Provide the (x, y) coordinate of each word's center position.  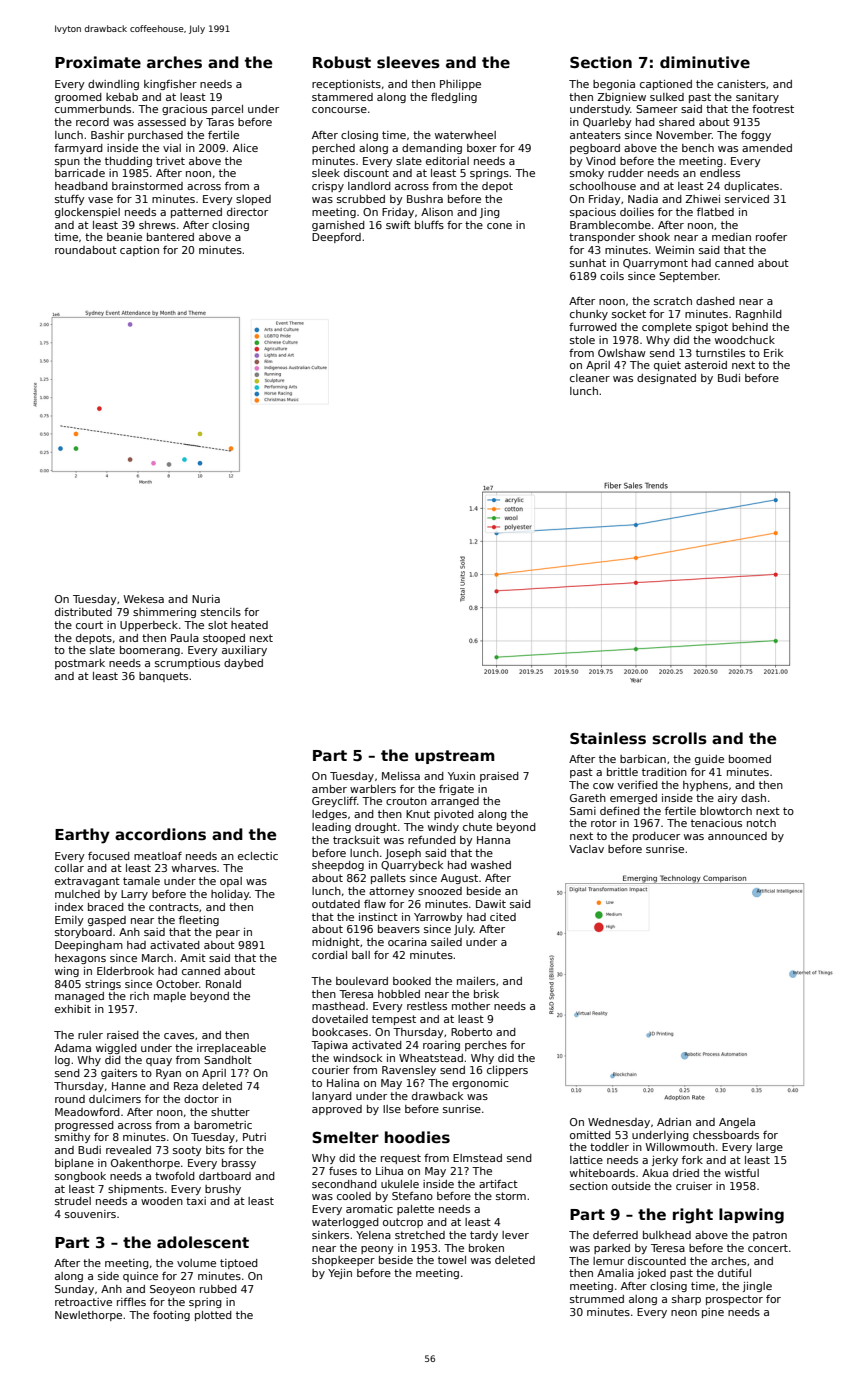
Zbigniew (621, 98)
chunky (589, 315)
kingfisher (170, 85)
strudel (73, 1201)
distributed (83, 612)
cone (499, 226)
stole (582, 340)
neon (684, 1313)
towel (452, 1260)
